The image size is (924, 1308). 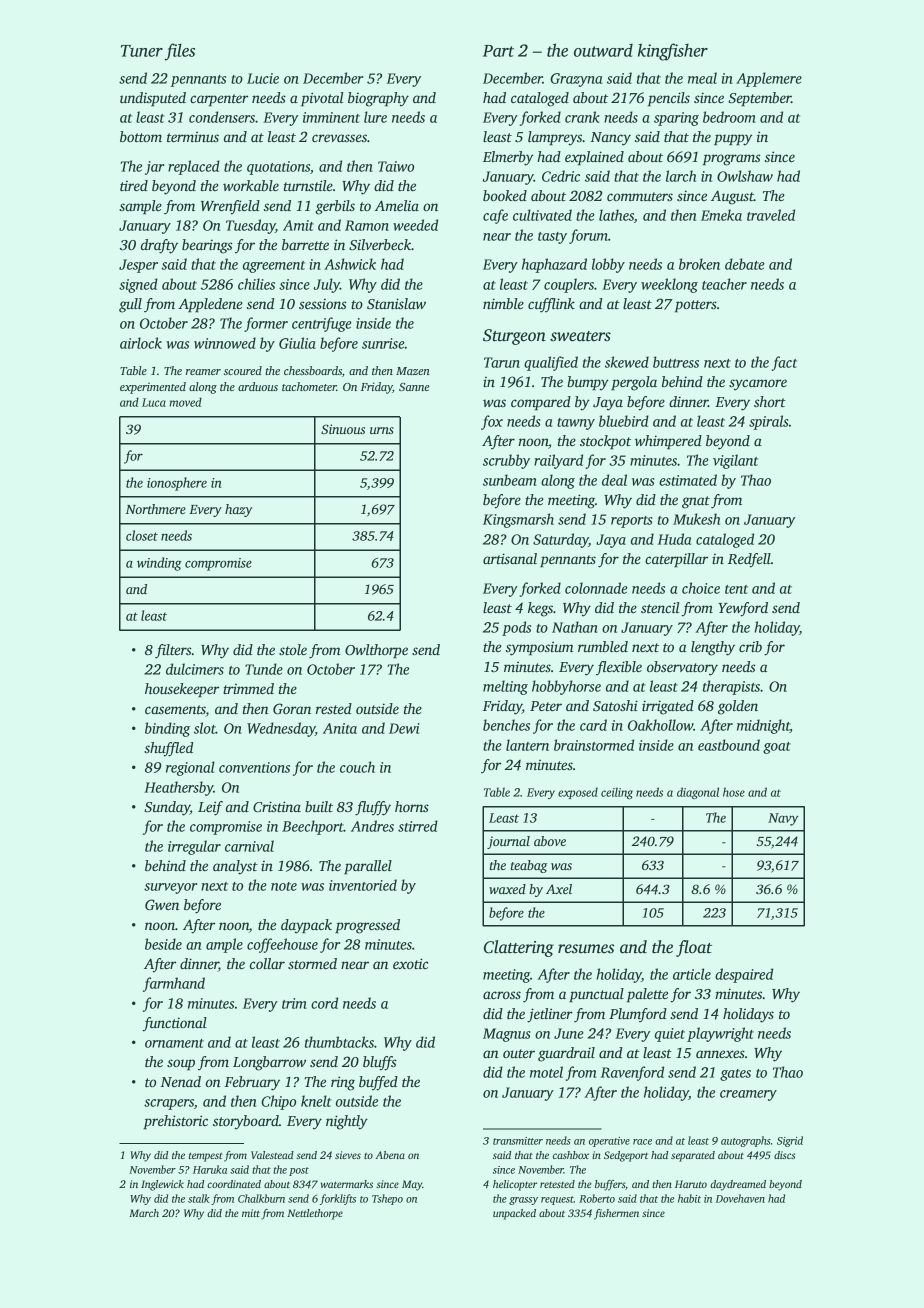 What do you see at coordinates (518, 520) in the document?
I see `Kingsmarsh` at bounding box center [518, 520].
